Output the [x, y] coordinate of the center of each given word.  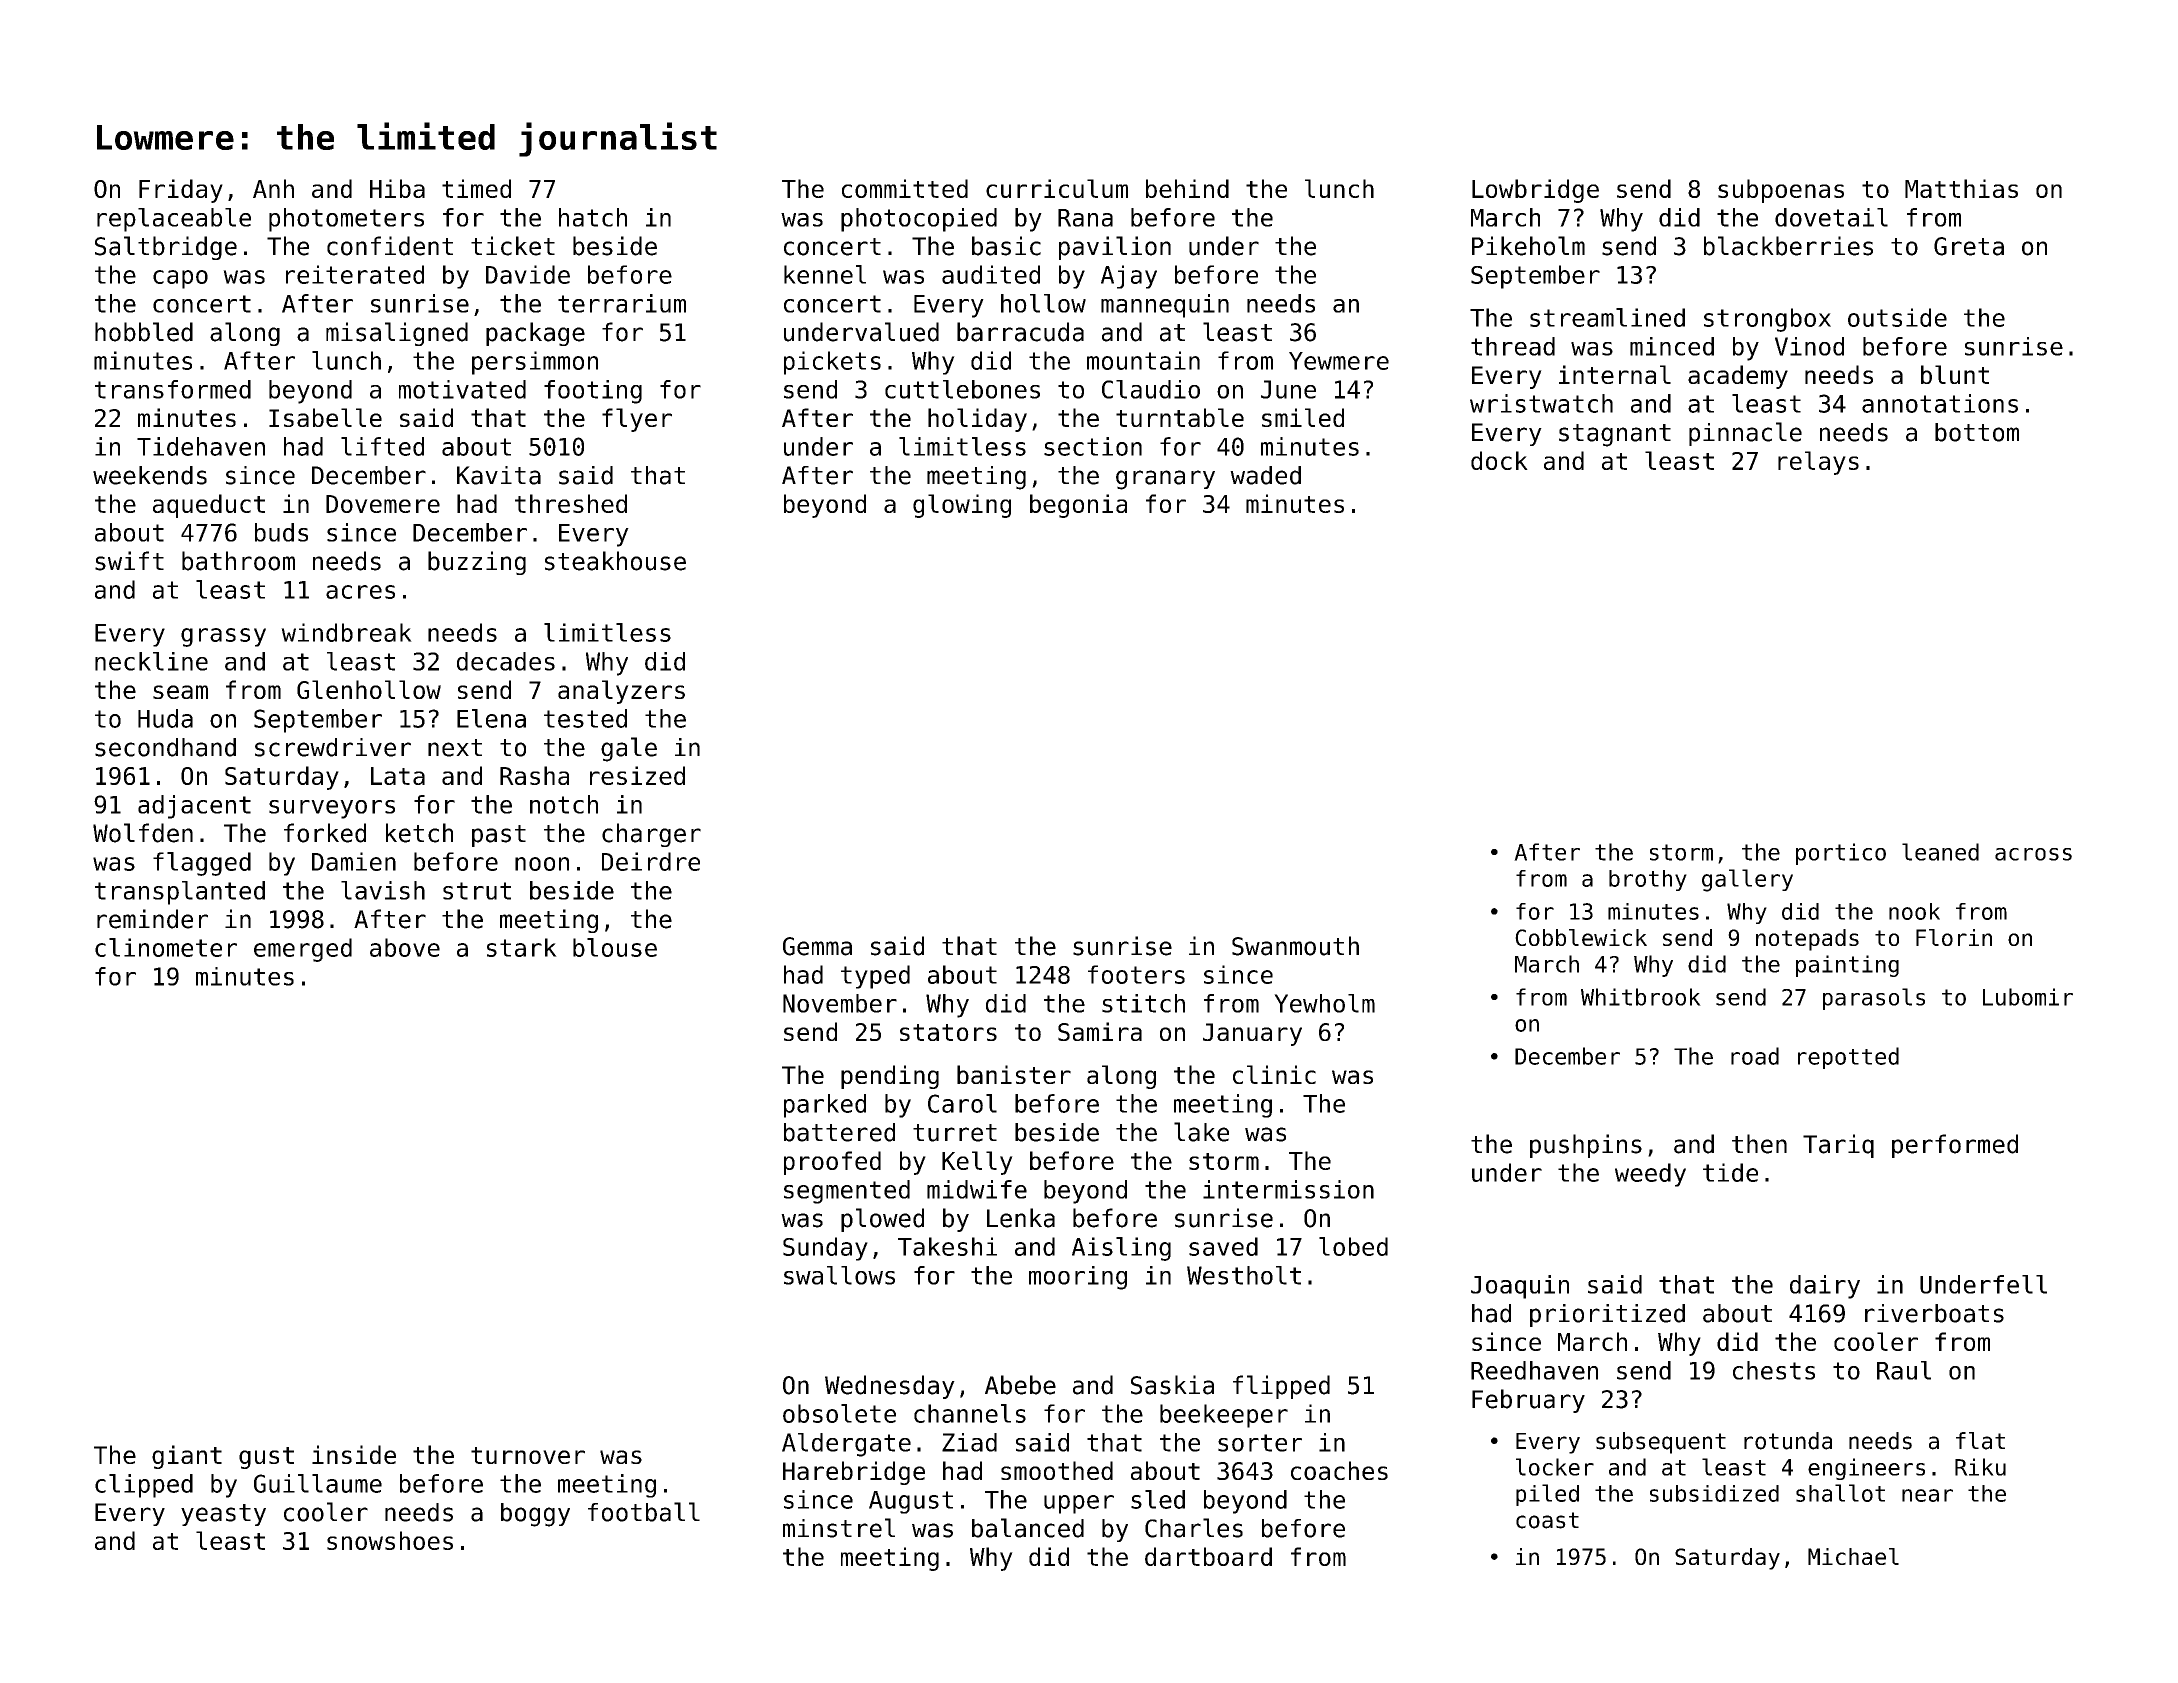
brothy [1648, 880]
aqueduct [209, 506]
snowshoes [390, 1540]
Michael [1853, 1556]
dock [1499, 460]
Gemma [817, 946]
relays [1818, 463]
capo [180, 279]
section [1093, 446]
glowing [962, 506]
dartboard [1208, 1556]
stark [522, 947]
